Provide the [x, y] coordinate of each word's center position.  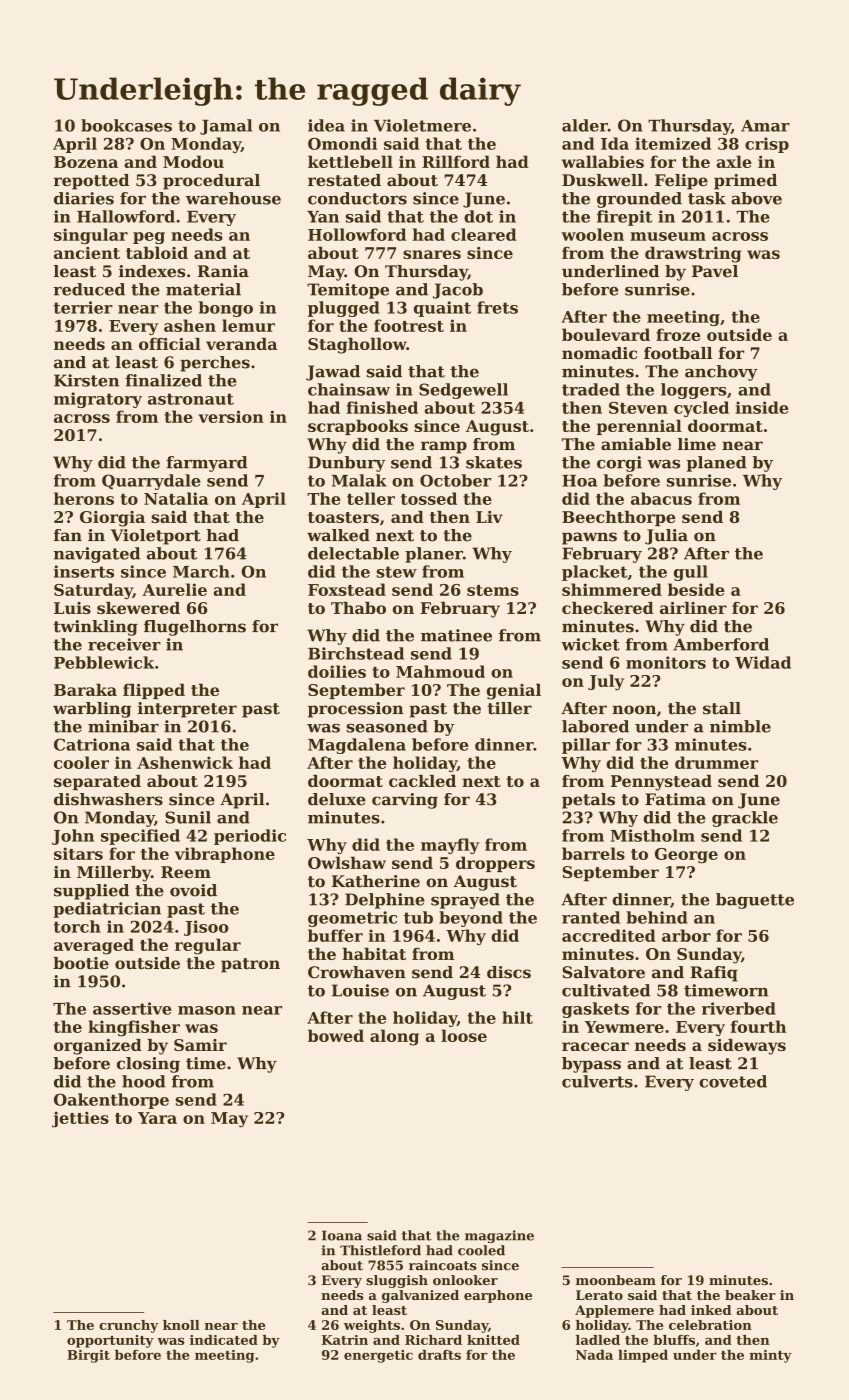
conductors [357, 198]
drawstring [693, 254]
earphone [498, 1296]
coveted [733, 1081]
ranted [591, 917]
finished [382, 407]
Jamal [226, 127]
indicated [224, 1340]
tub [418, 917]
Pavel [715, 271]
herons [84, 498]
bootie [81, 963]
